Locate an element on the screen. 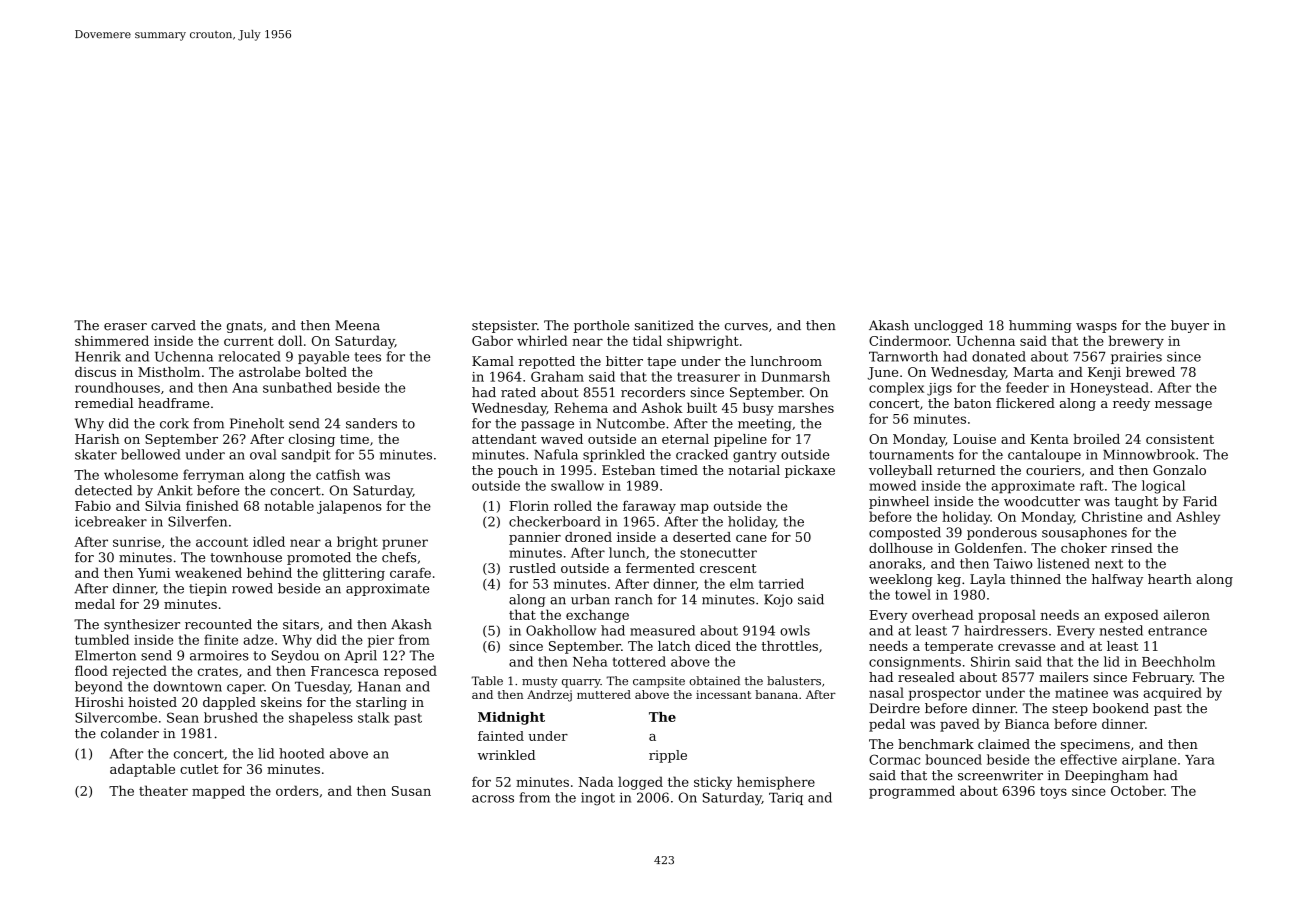  recounted is located at coordinates (218, 624).
